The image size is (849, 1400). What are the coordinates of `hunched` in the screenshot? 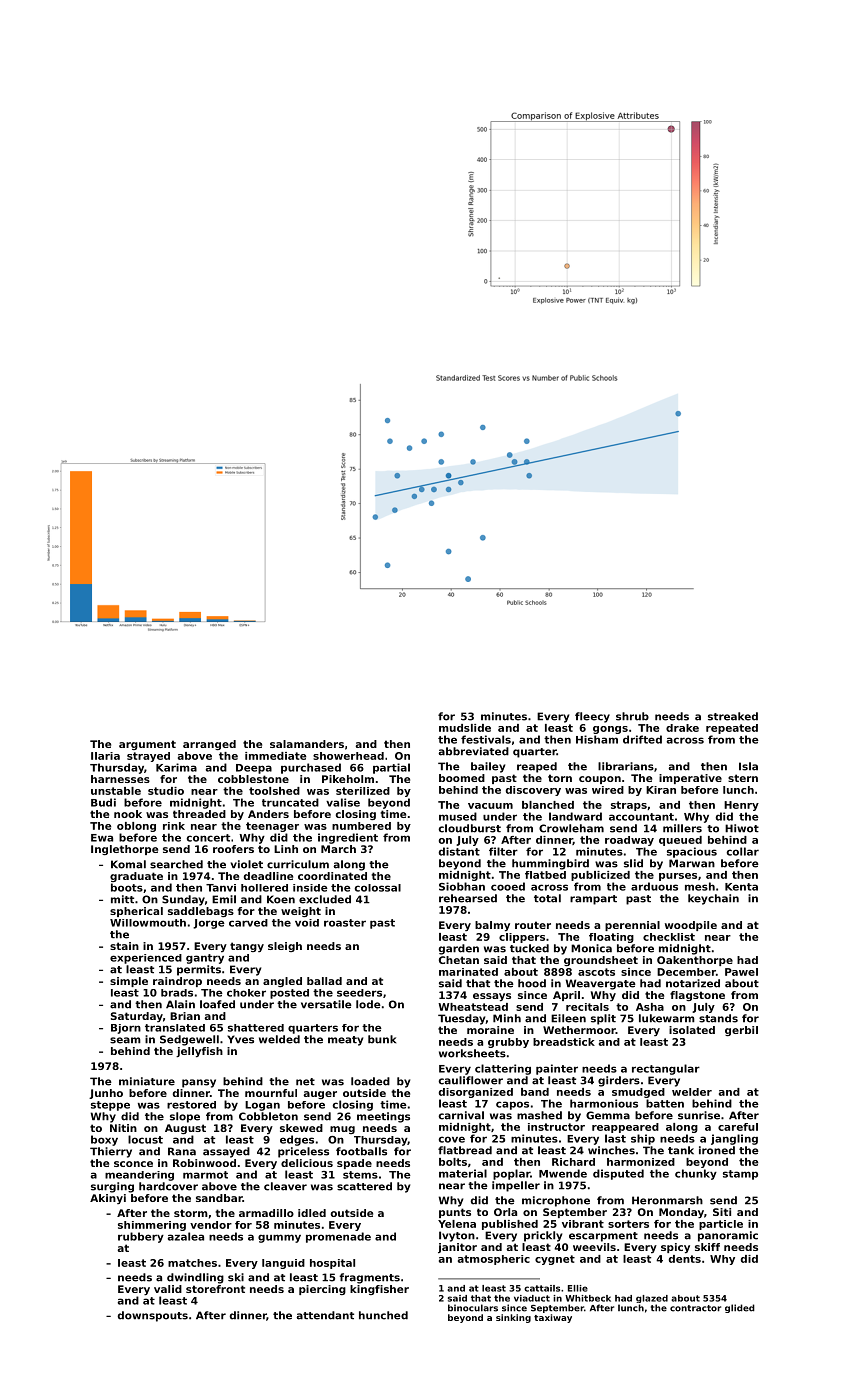 It's located at (383, 1315).
